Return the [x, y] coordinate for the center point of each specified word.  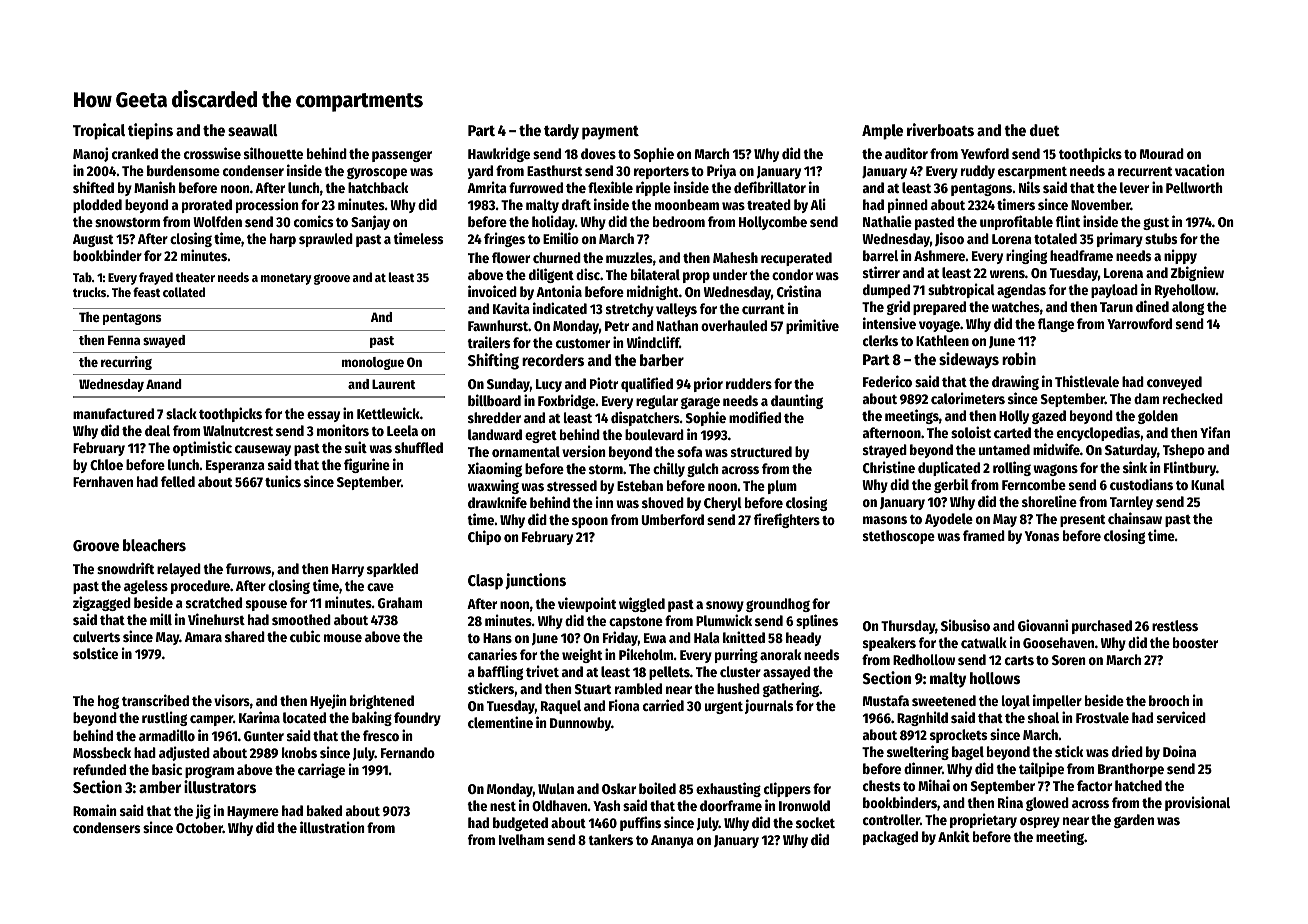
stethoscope [899, 537]
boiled [657, 788]
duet [1045, 130]
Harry [348, 570]
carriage [321, 770]
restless [1175, 625]
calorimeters [968, 398]
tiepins [150, 131]
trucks [90, 292]
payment [610, 133]
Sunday [508, 385]
